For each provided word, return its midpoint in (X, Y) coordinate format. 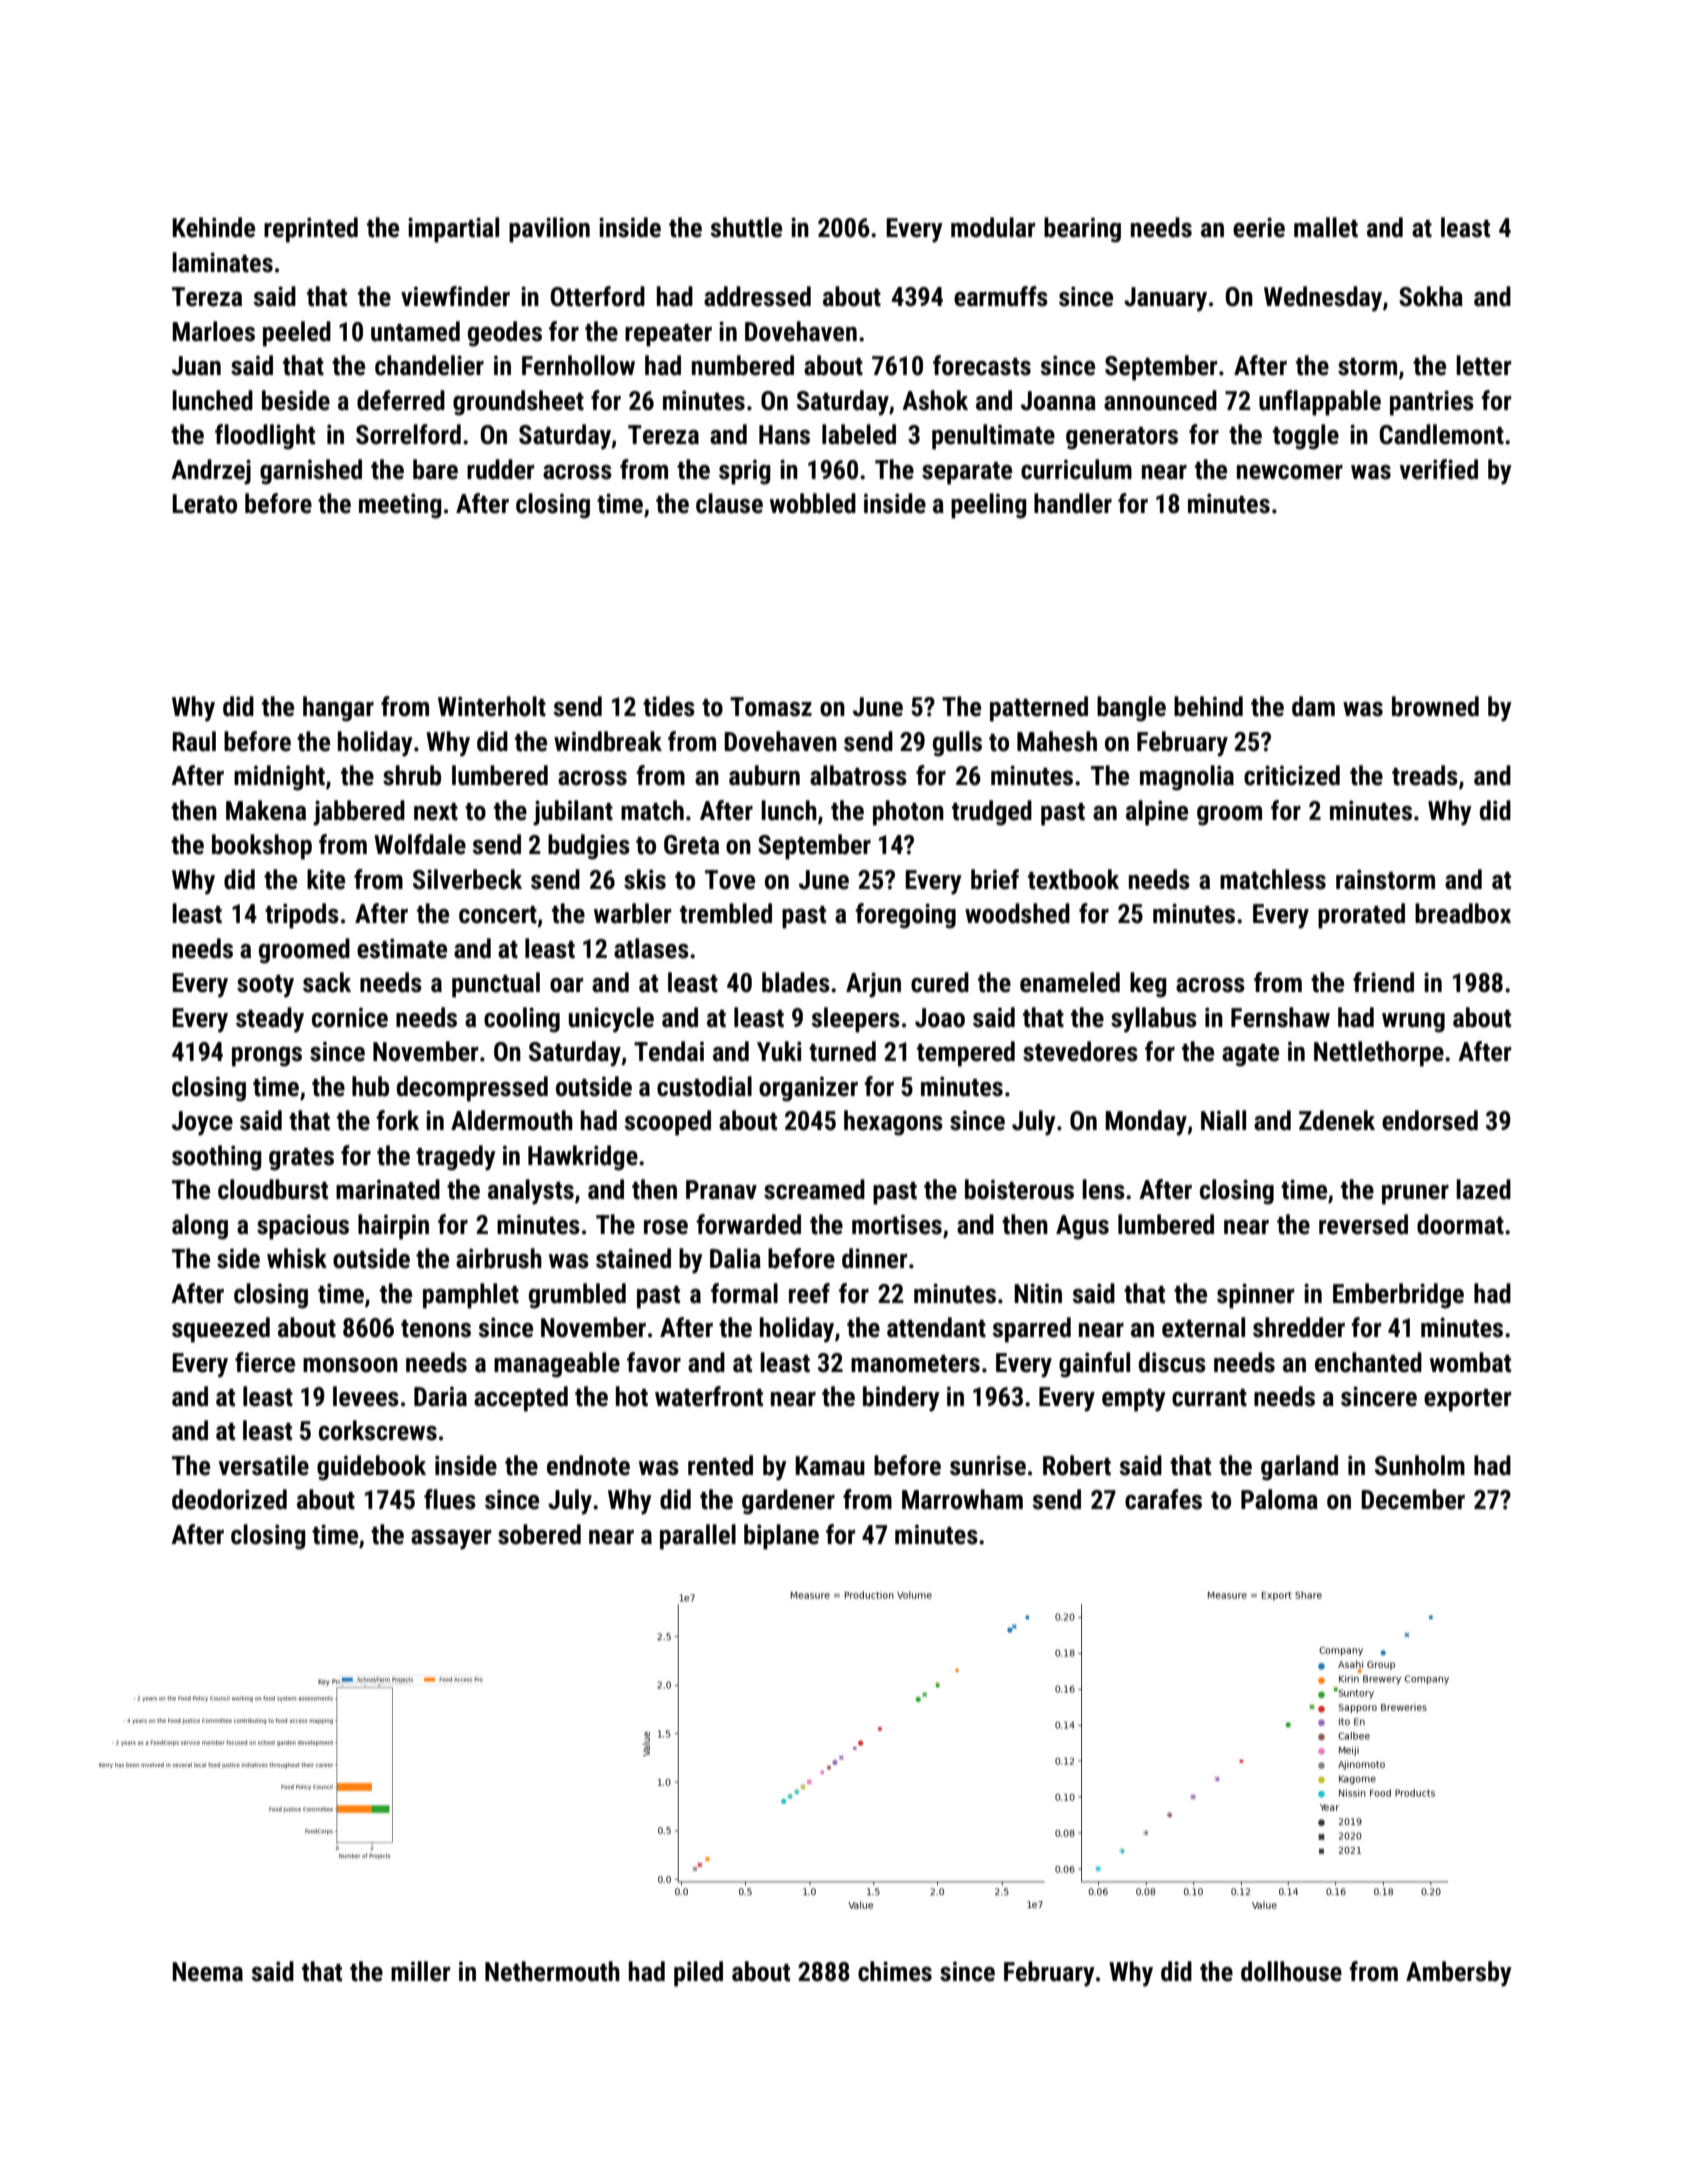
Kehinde (213, 227)
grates (301, 1159)
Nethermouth (552, 1971)
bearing (1082, 230)
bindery (901, 1399)
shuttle (746, 227)
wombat (1470, 1362)
